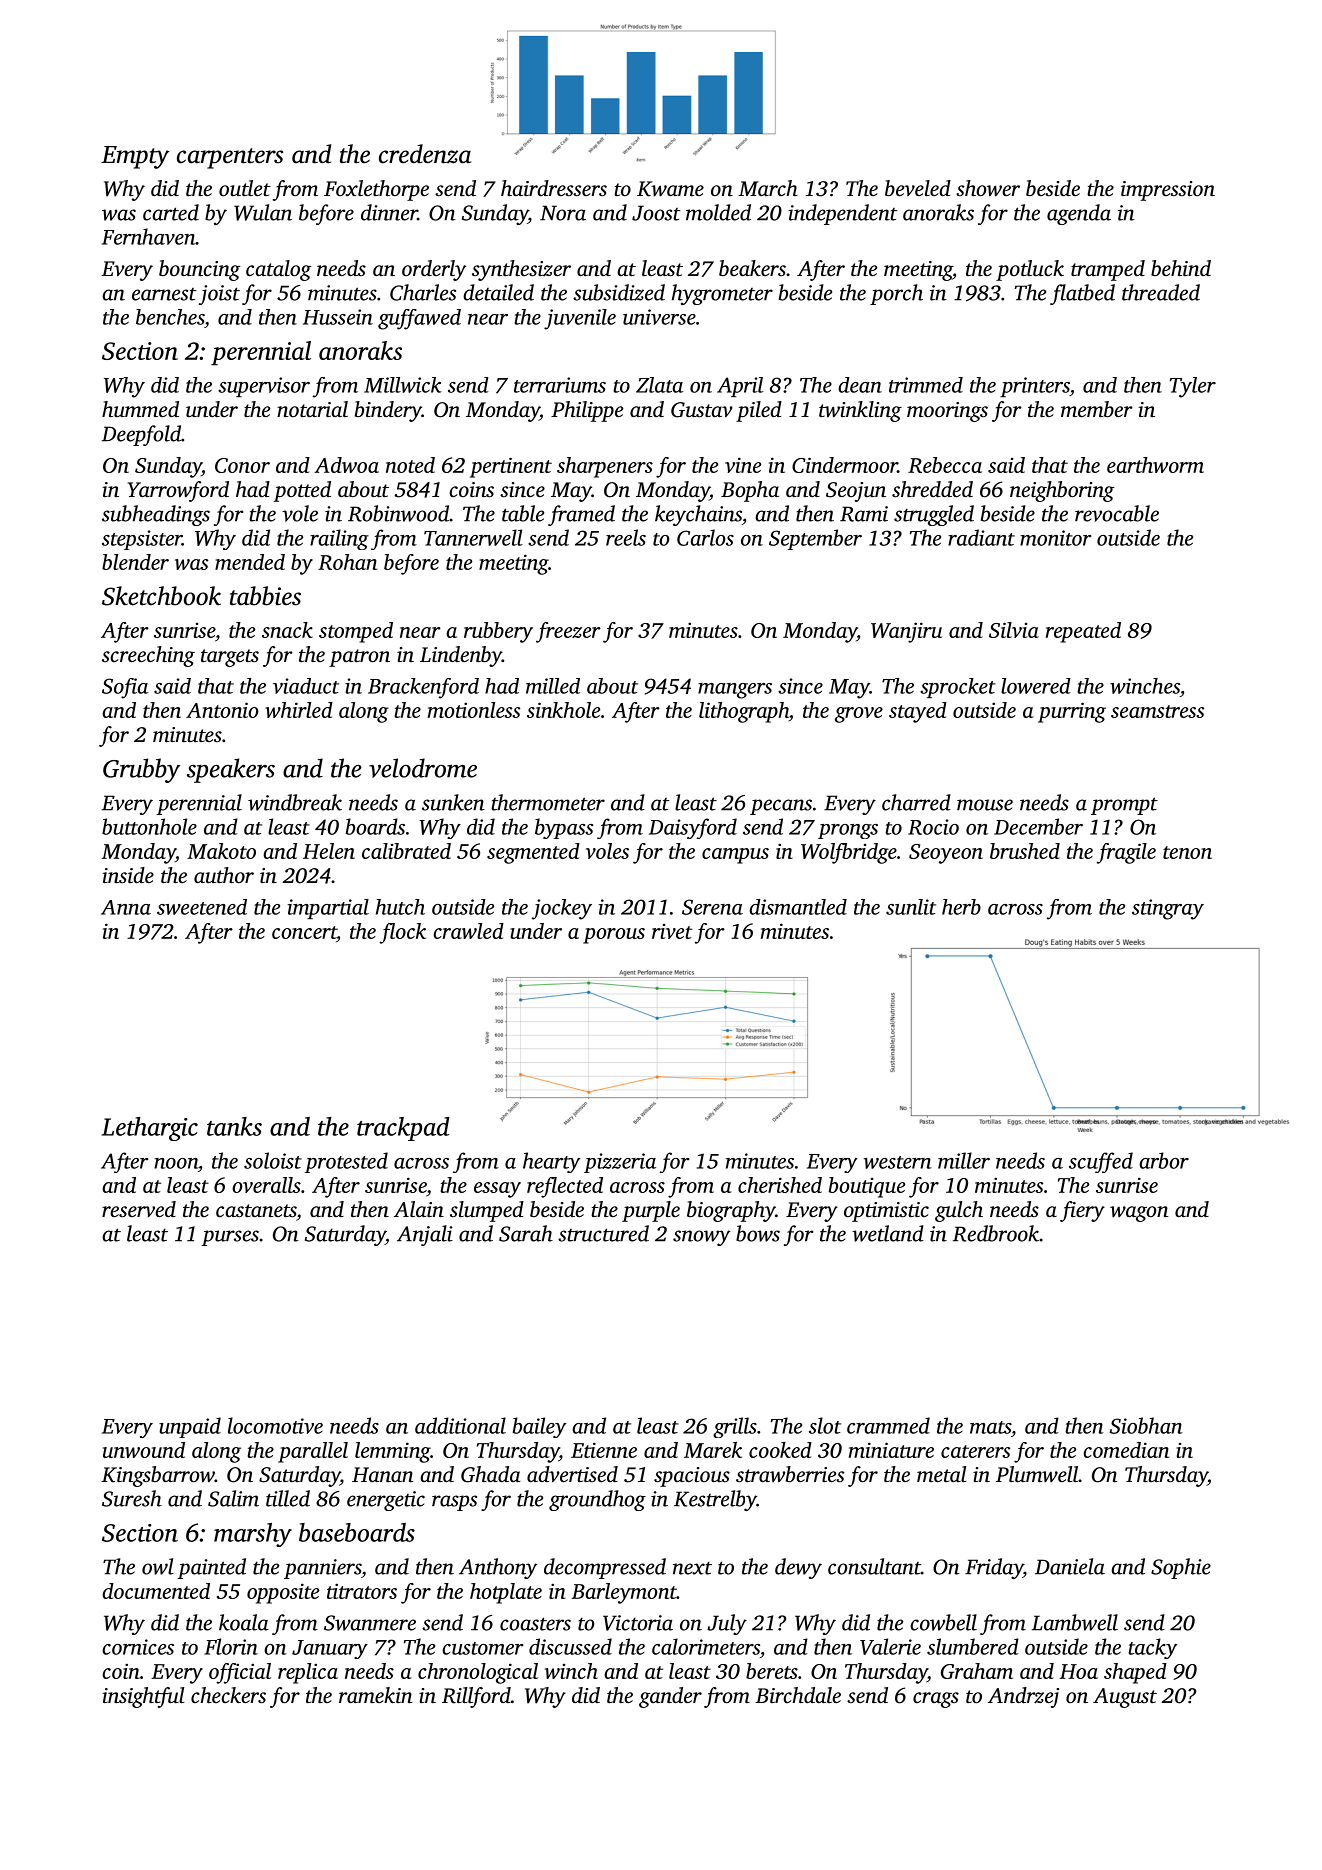 The height and width of the screenshot is (1870, 1322). I want to click on porch, so click(896, 294).
